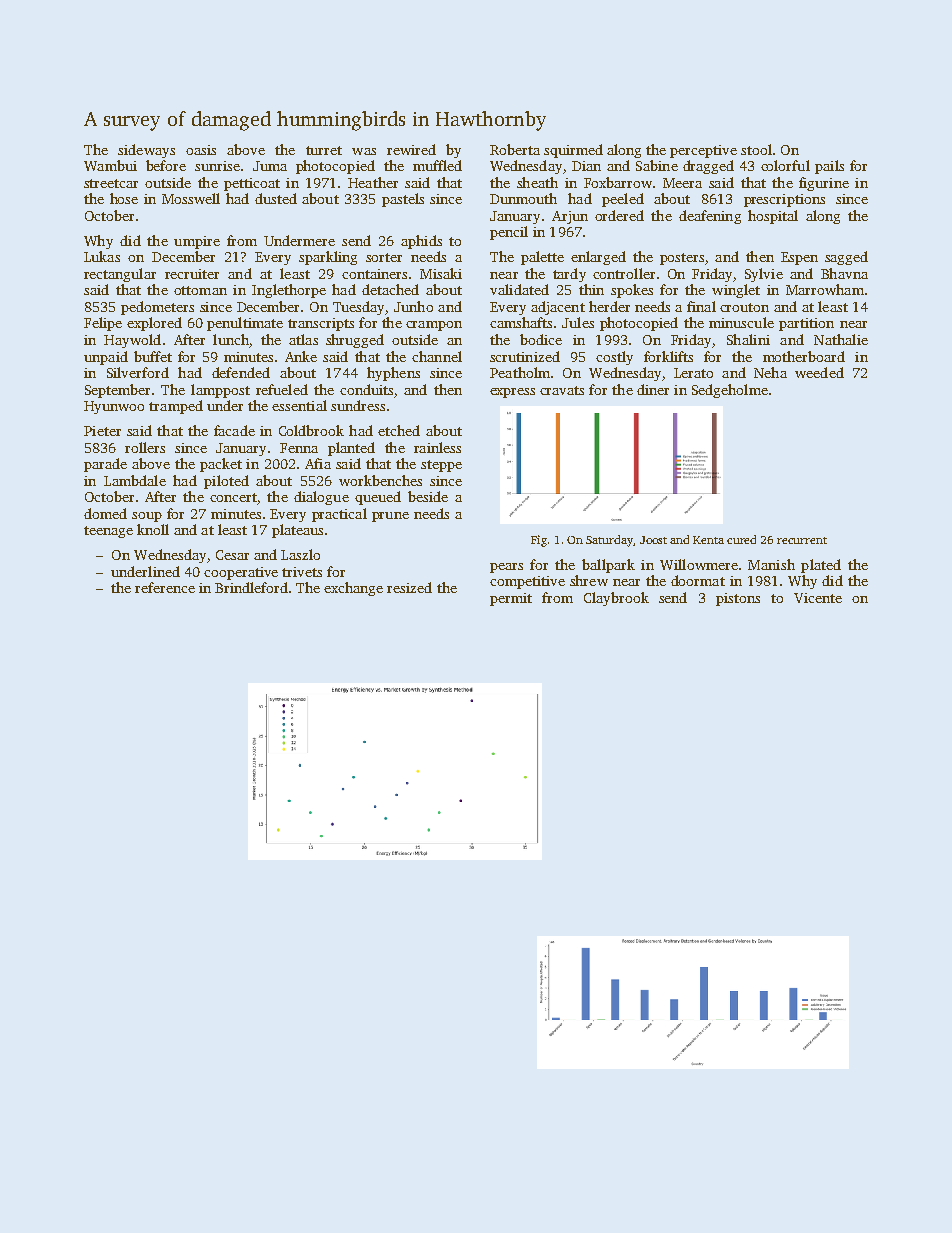 The image size is (952, 1233). I want to click on sideways, so click(146, 151).
